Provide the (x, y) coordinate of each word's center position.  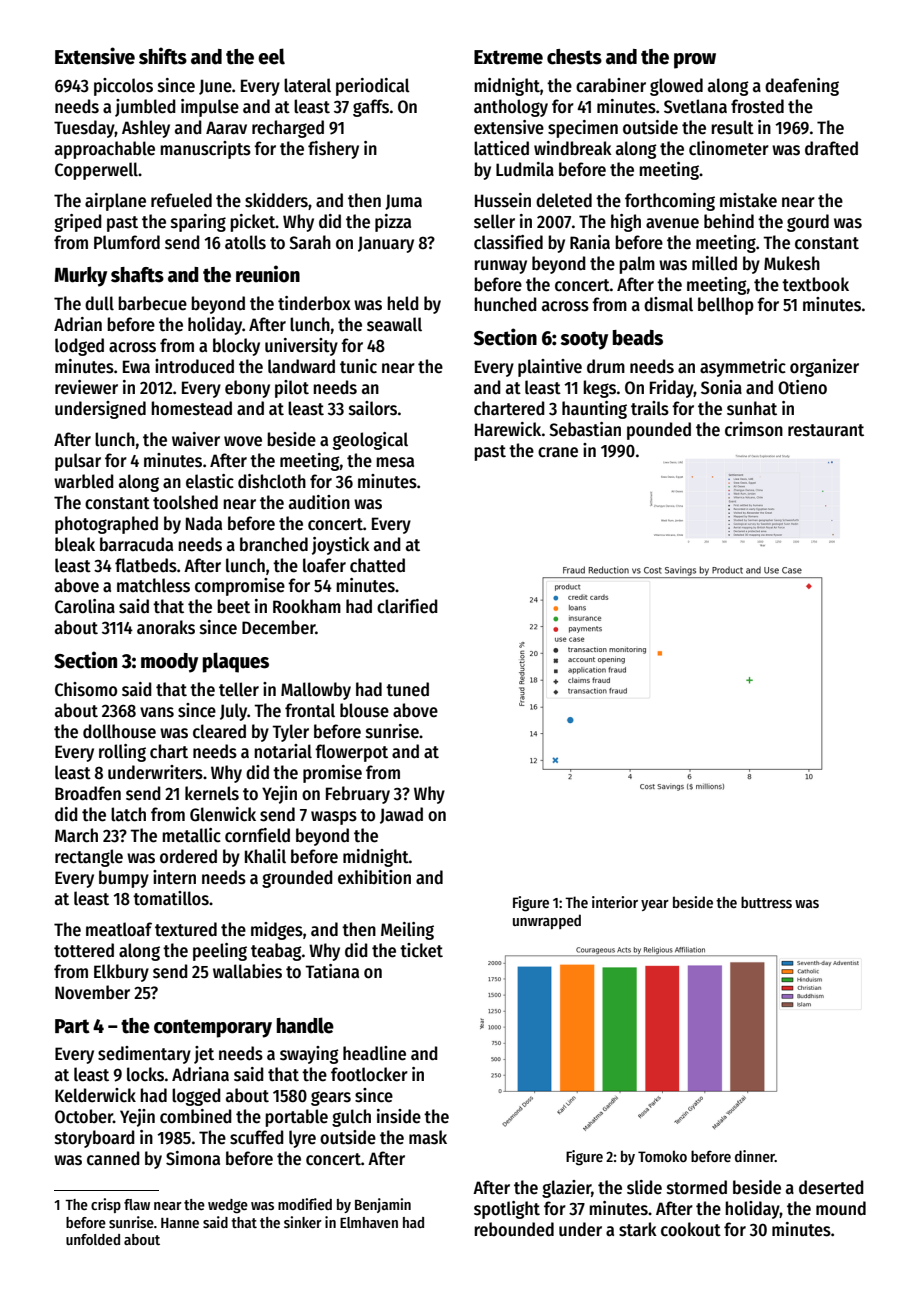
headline (374, 1053)
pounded (659, 431)
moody (169, 663)
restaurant (826, 430)
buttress (766, 902)
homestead (191, 408)
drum (606, 366)
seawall (394, 324)
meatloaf (119, 929)
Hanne (180, 1223)
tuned (407, 689)
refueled (181, 200)
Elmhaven (369, 1222)
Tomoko (662, 1156)
